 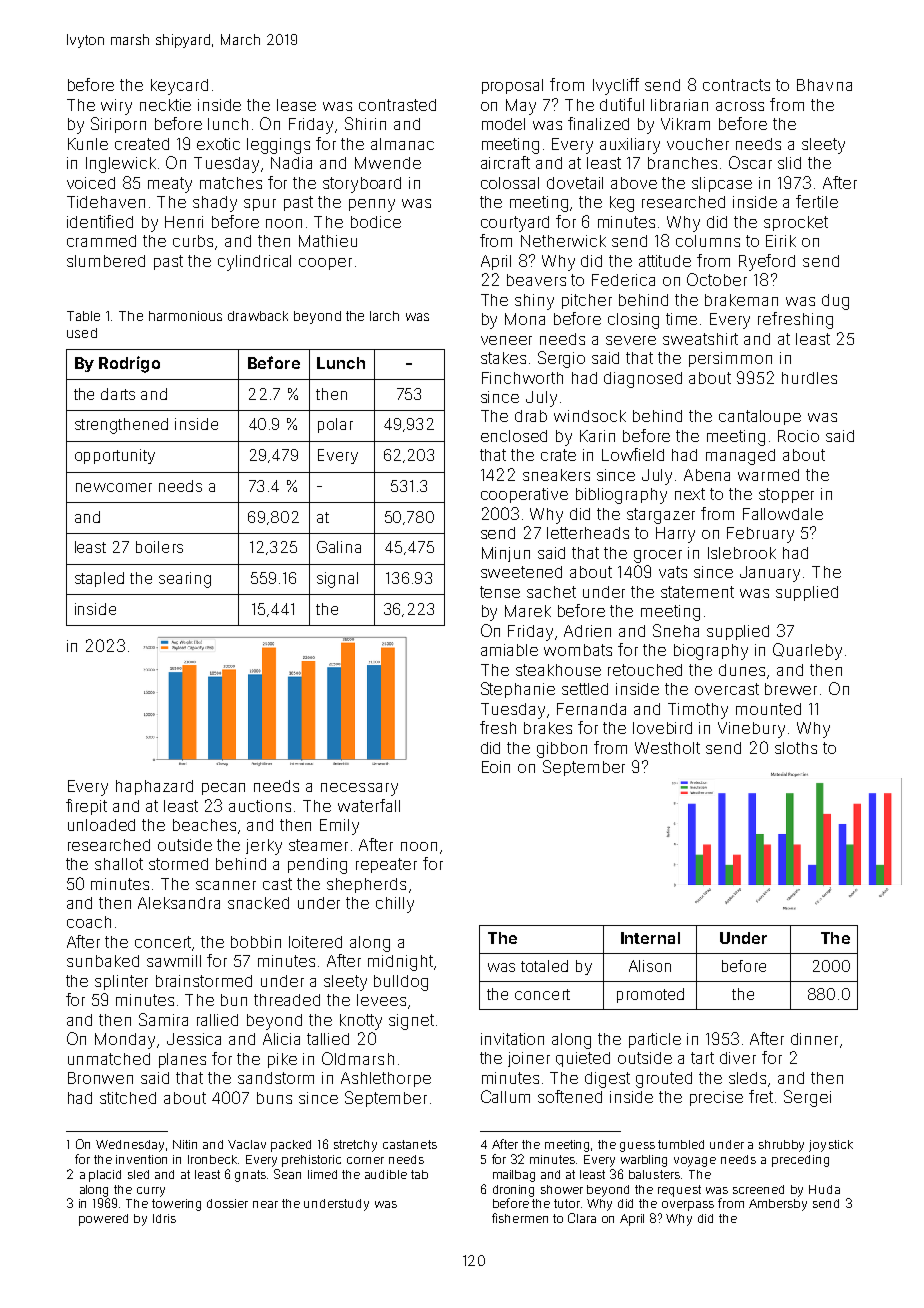 I want to click on proposal, so click(x=512, y=86).
